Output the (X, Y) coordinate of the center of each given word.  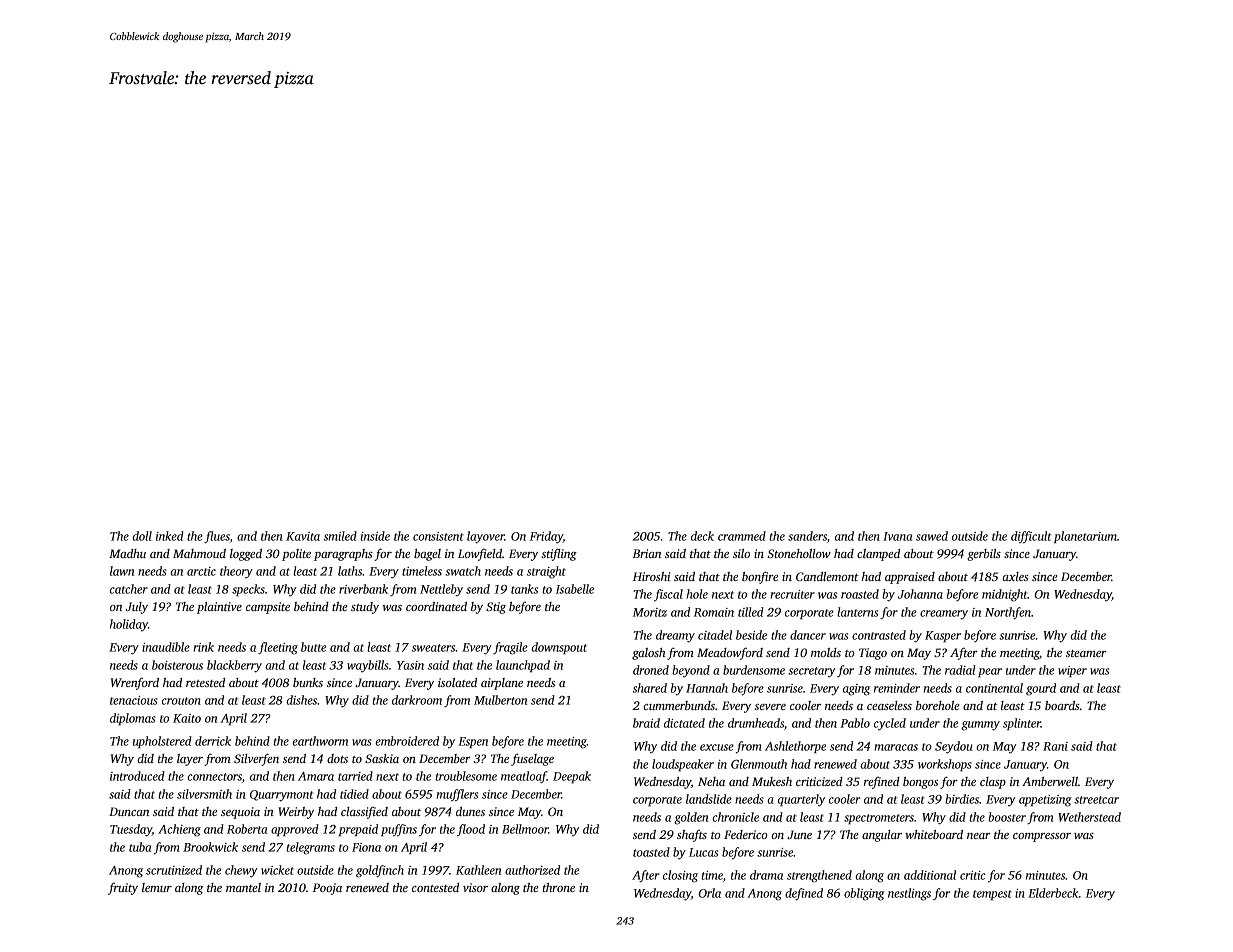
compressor (1042, 837)
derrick (213, 741)
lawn (122, 571)
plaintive (219, 608)
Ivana (897, 536)
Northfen (1008, 613)
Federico (745, 834)
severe (770, 707)
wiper (1072, 671)
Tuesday (131, 830)
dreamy (675, 636)
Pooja (327, 889)
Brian (647, 553)
